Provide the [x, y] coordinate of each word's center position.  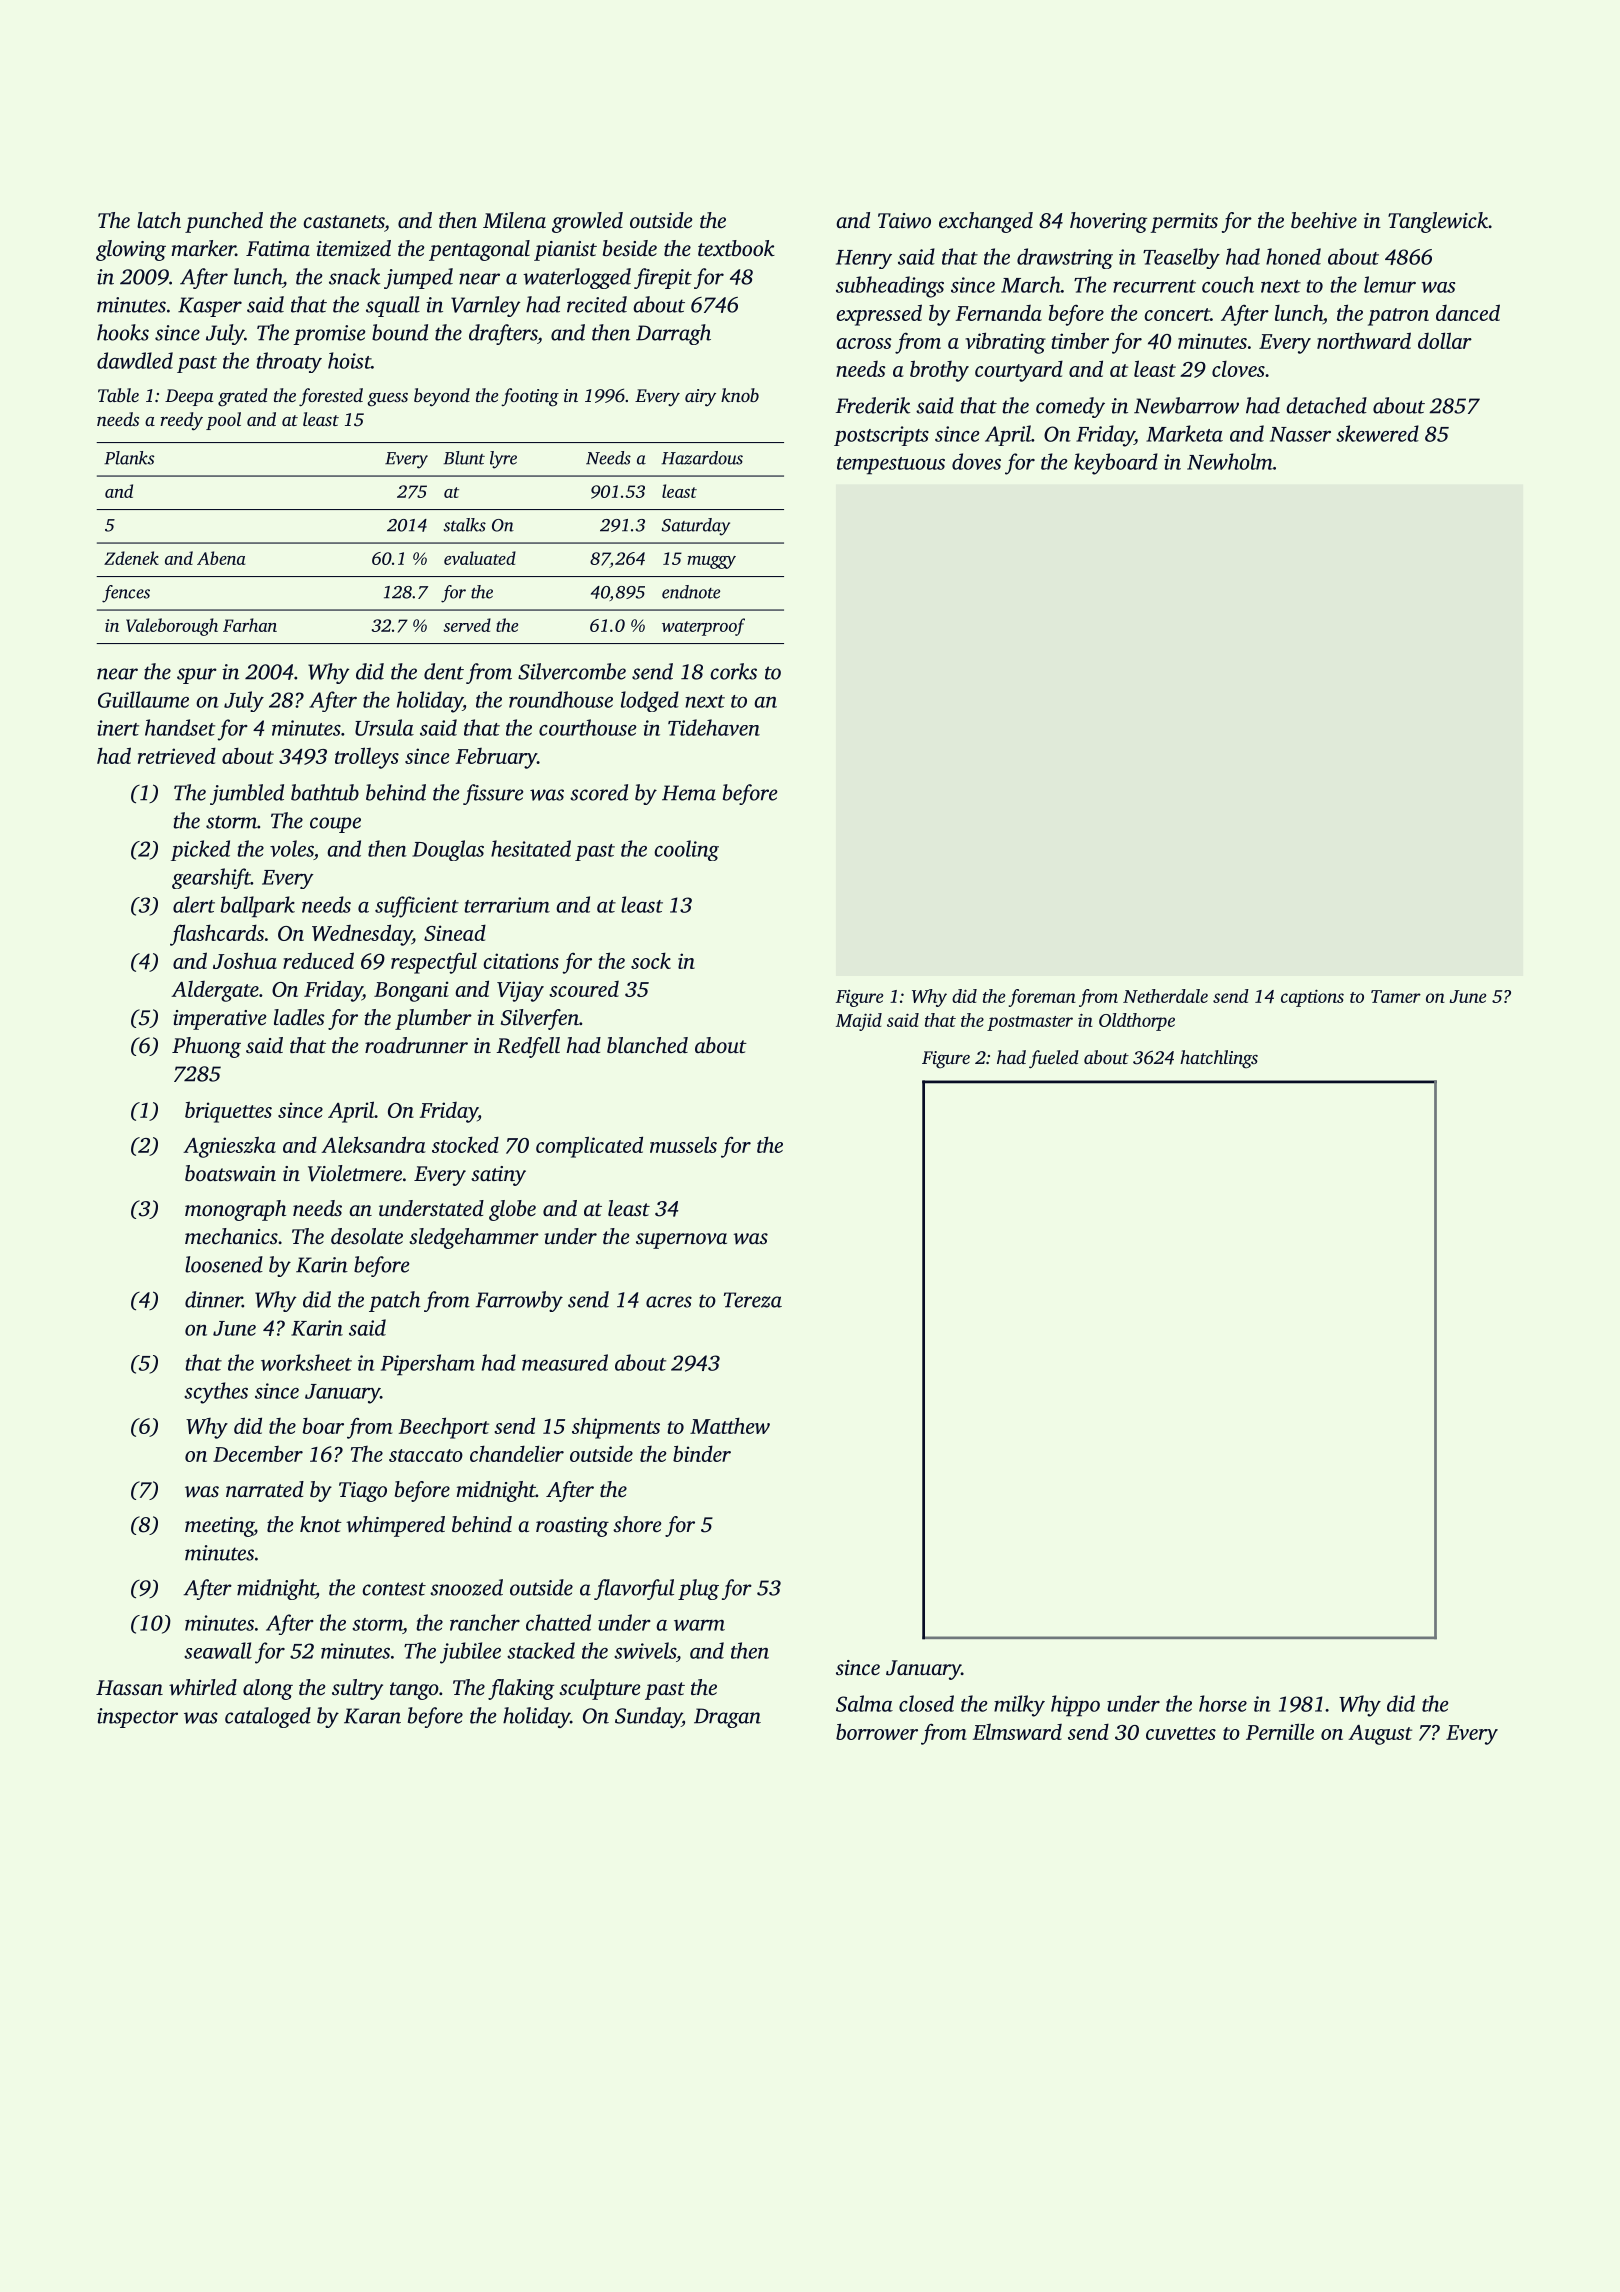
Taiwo [904, 221]
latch [159, 220]
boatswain [230, 1173]
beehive [1324, 220]
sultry [357, 1689]
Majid [859, 1022]
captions [1312, 998]
